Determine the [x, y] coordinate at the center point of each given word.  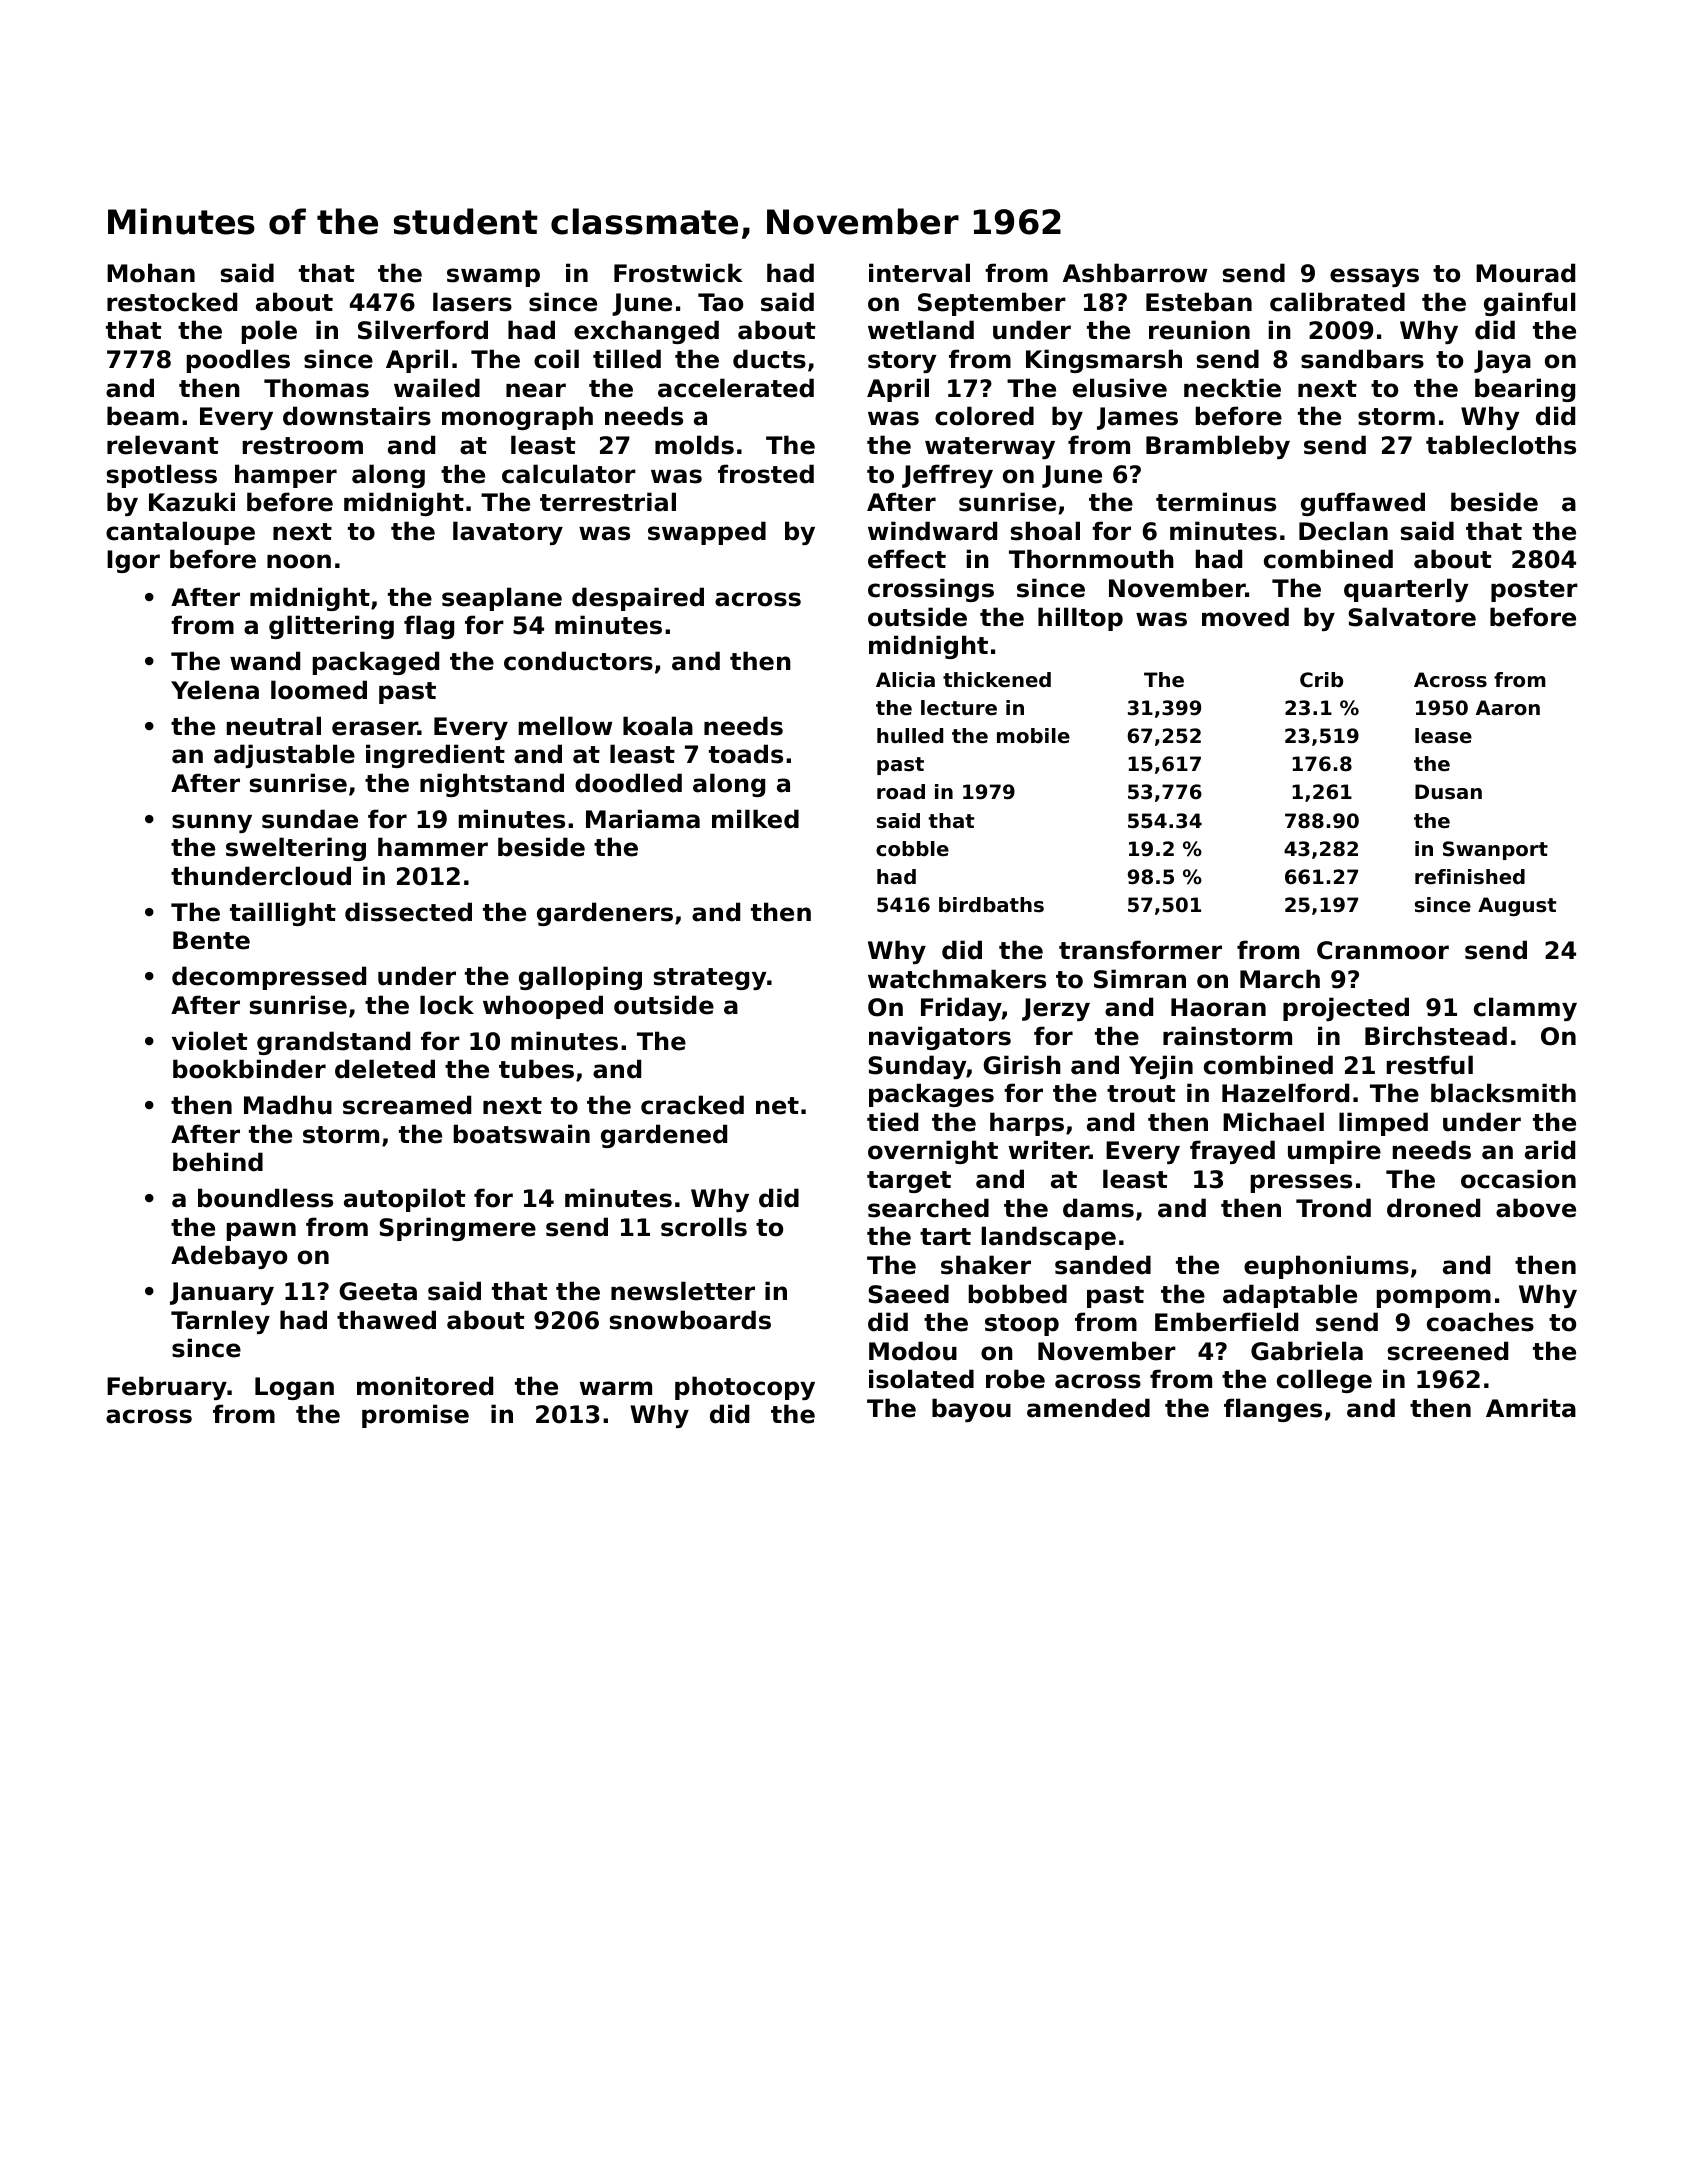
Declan [1343, 531]
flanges [1273, 1410]
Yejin [1161, 1067]
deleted [385, 1069]
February [167, 1388]
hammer [433, 847]
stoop [1022, 1325]
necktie [1232, 388]
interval [919, 273]
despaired [638, 599]
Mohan [151, 273]
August [1517, 906]
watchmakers [957, 979]
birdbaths [991, 905]
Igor [133, 561]
